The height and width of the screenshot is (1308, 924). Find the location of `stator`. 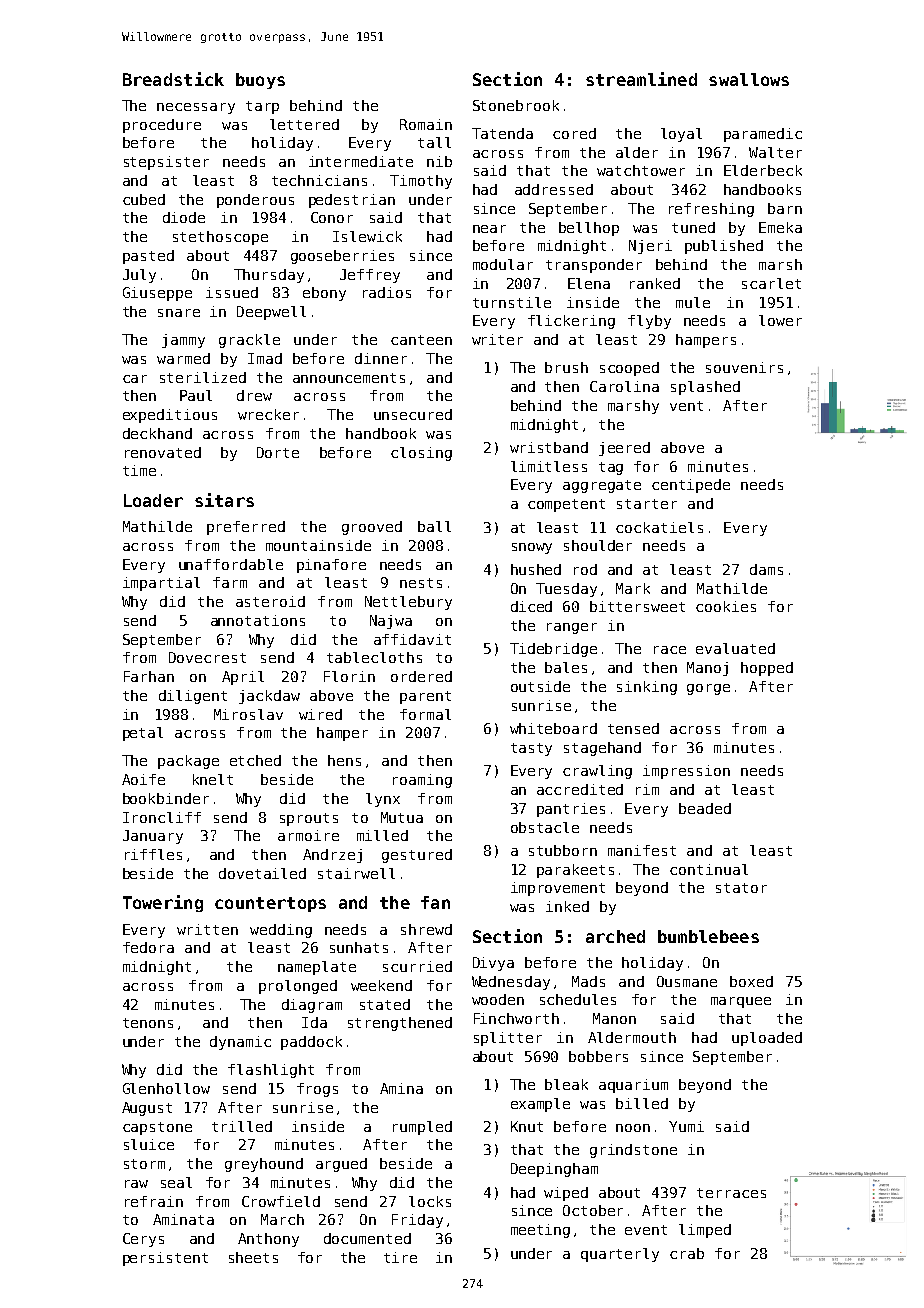

stator is located at coordinates (741, 888).
